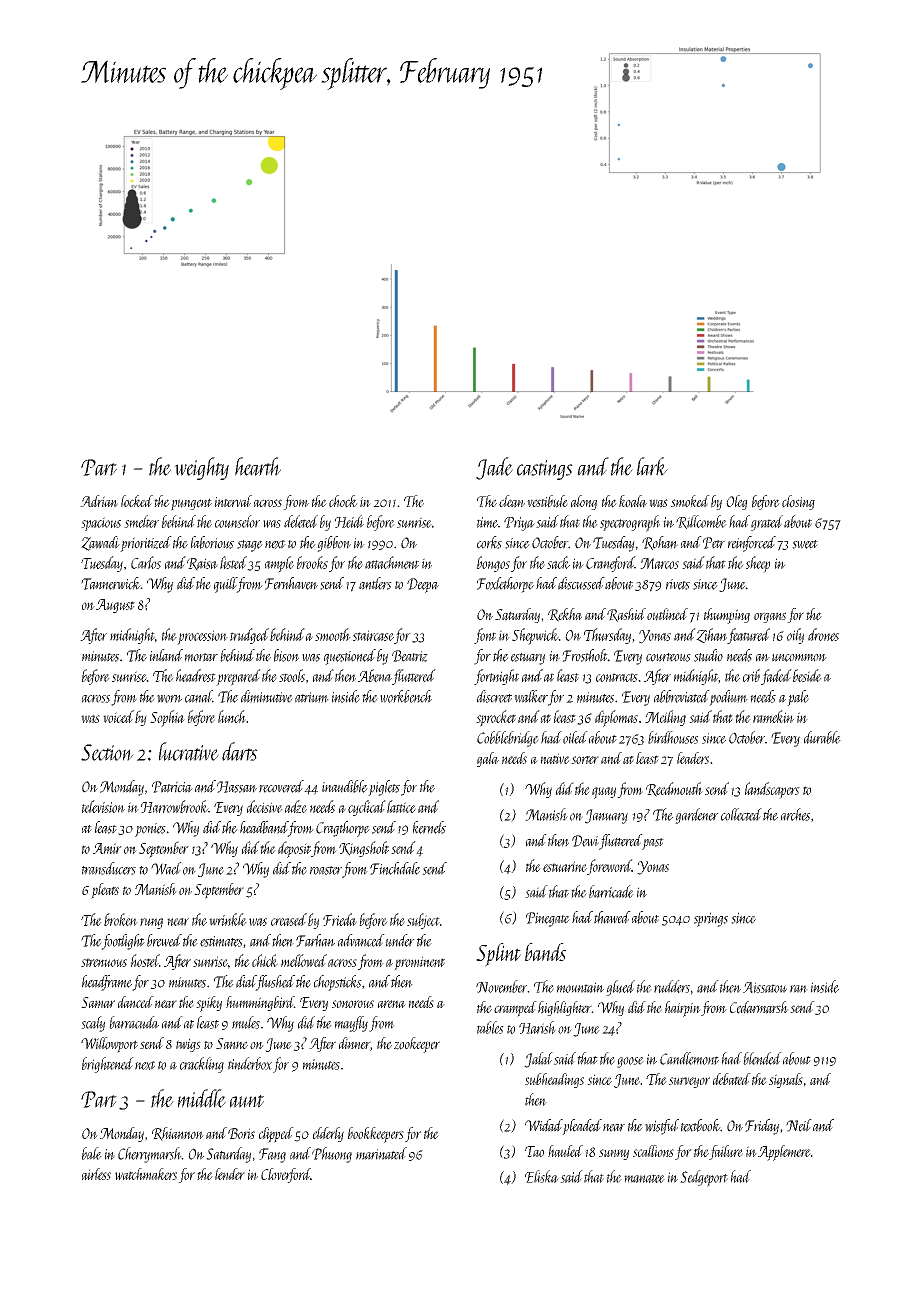 Image resolution: width=924 pixels, height=1308 pixels. What do you see at coordinates (508, 739) in the screenshot?
I see `Cobblebridge` at bounding box center [508, 739].
